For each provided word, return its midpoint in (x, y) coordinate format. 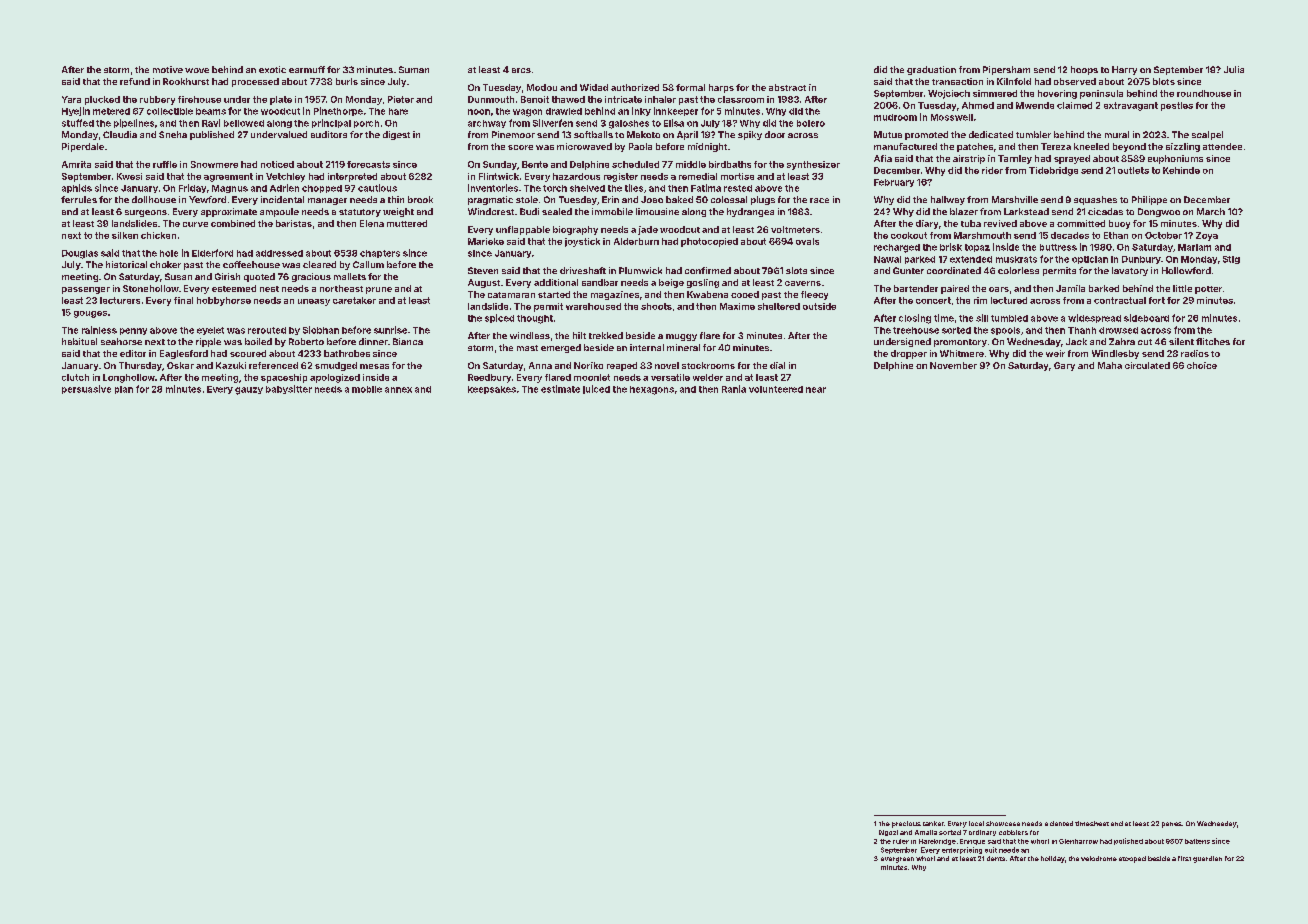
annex (398, 390)
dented (1061, 823)
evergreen (897, 860)
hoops (1084, 70)
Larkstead (1026, 211)
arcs (521, 70)
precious (906, 824)
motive (168, 69)
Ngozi (888, 833)
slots (796, 270)
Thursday (140, 366)
